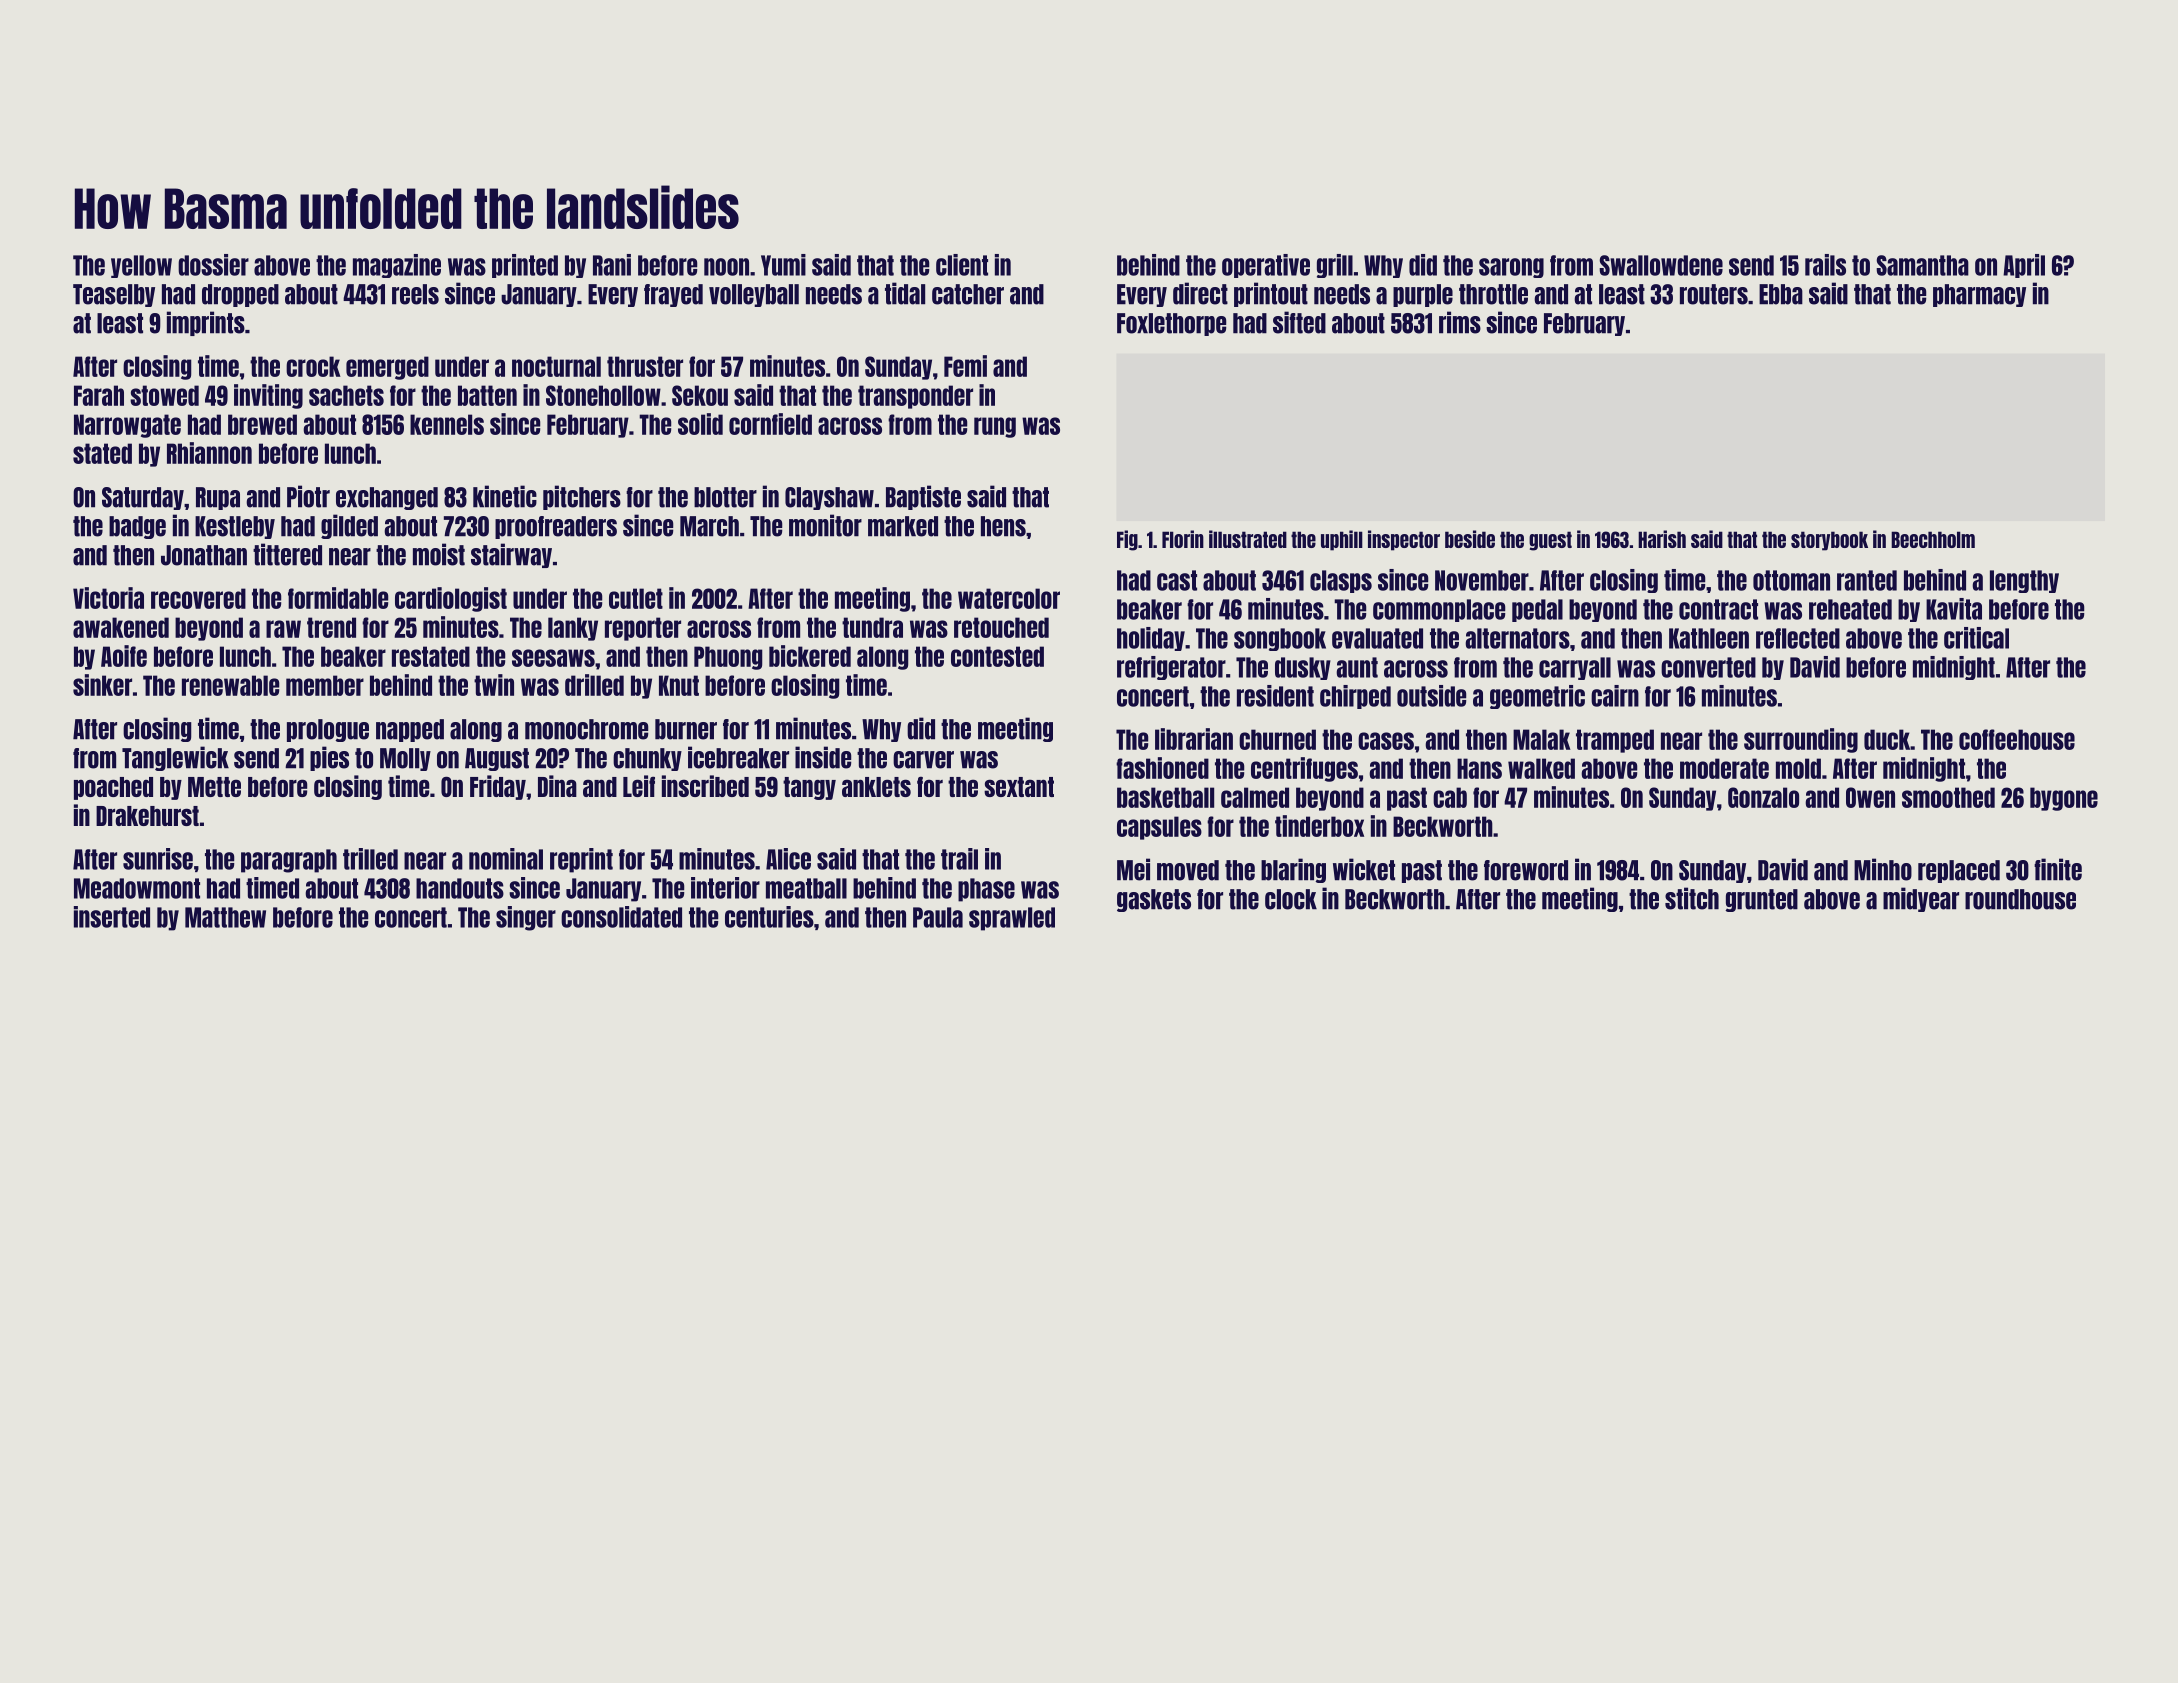 Image resolution: width=2178 pixels, height=1683 pixels. What do you see at coordinates (700, 395) in the image?
I see `Sekou` at bounding box center [700, 395].
